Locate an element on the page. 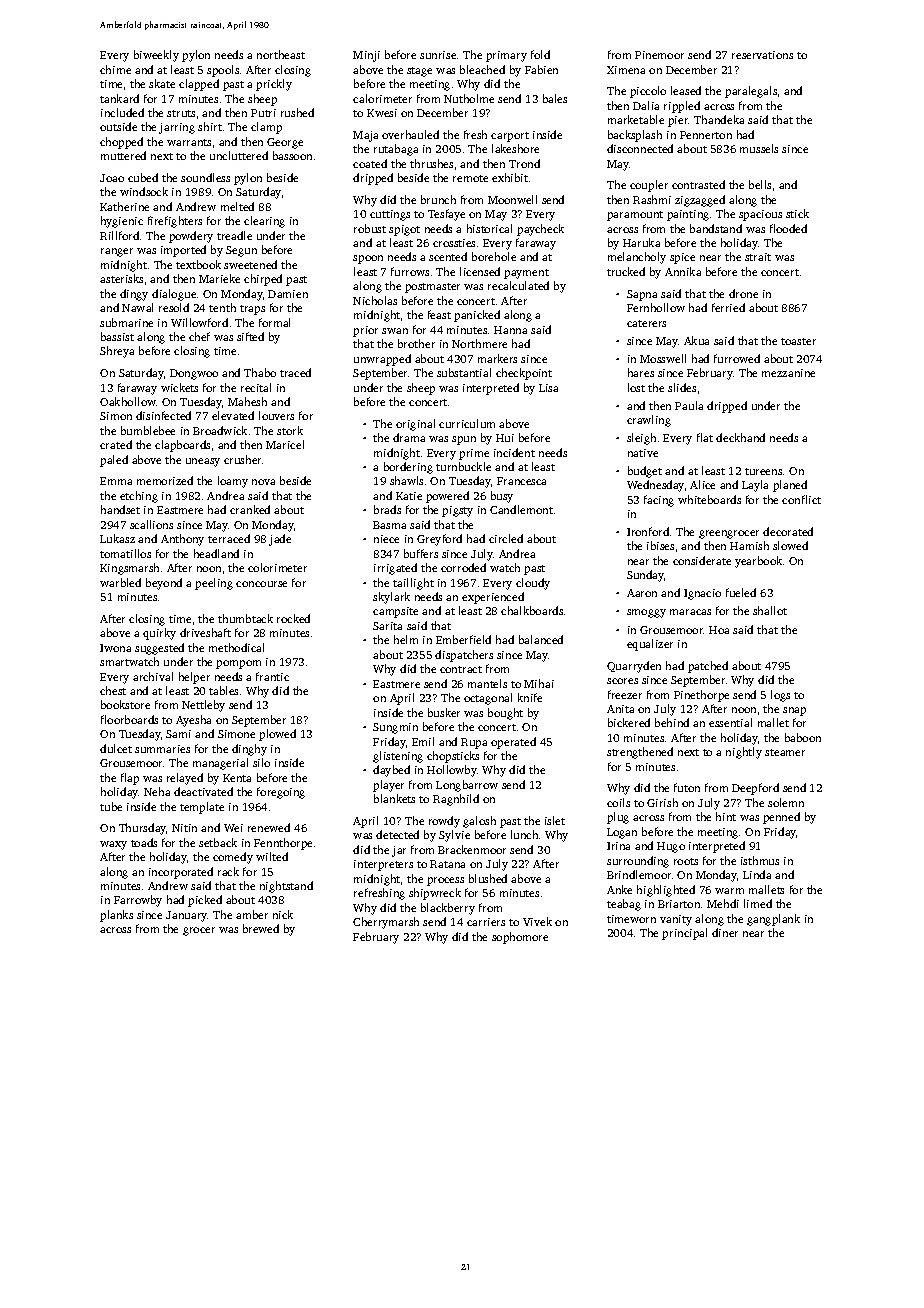 This page has height=1308, width=924. considerate is located at coordinates (702, 560).
